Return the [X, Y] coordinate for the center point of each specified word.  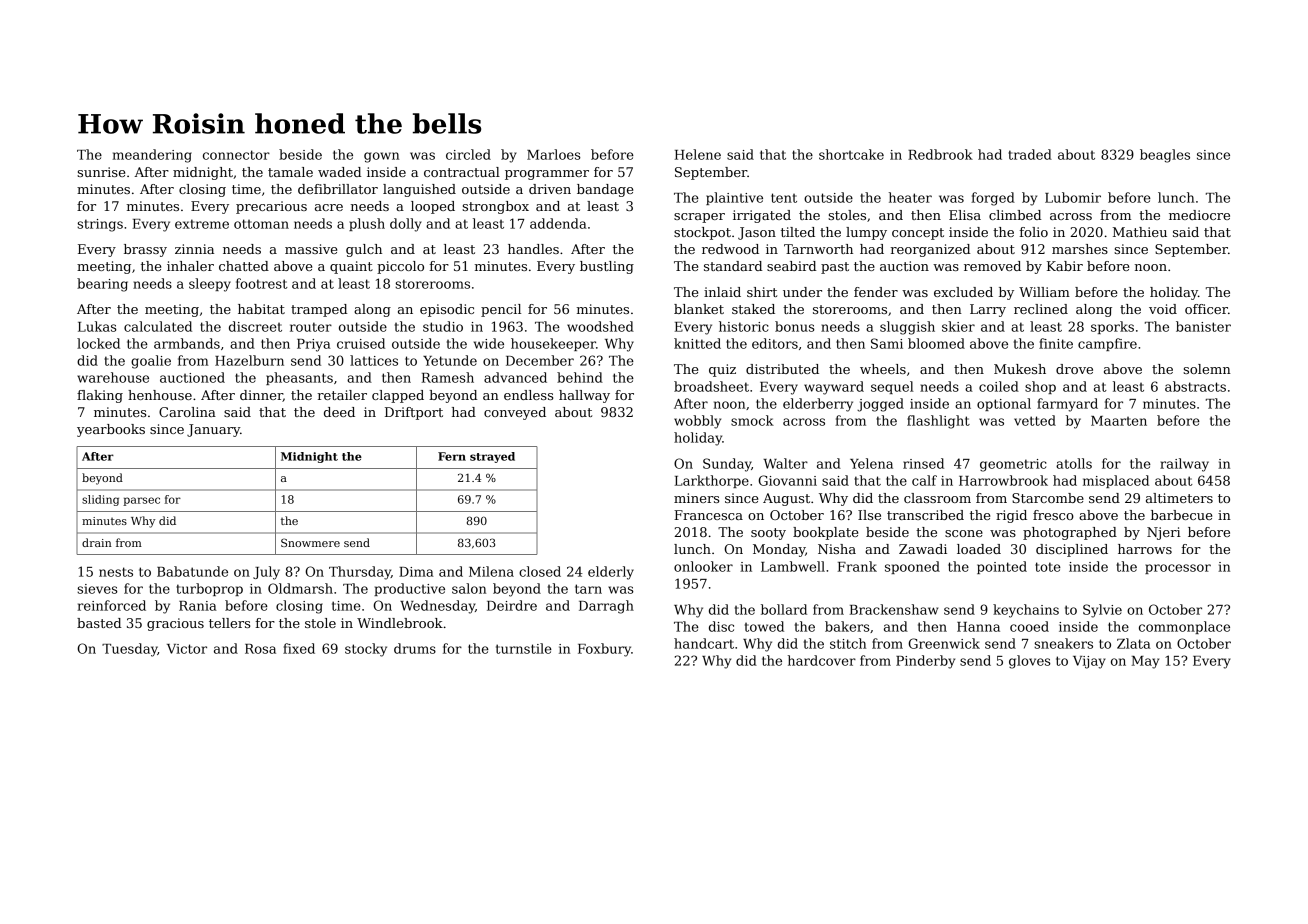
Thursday [360, 573]
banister [1203, 326]
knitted [697, 343]
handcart [704, 643]
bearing [102, 285]
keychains [1026, 611]
